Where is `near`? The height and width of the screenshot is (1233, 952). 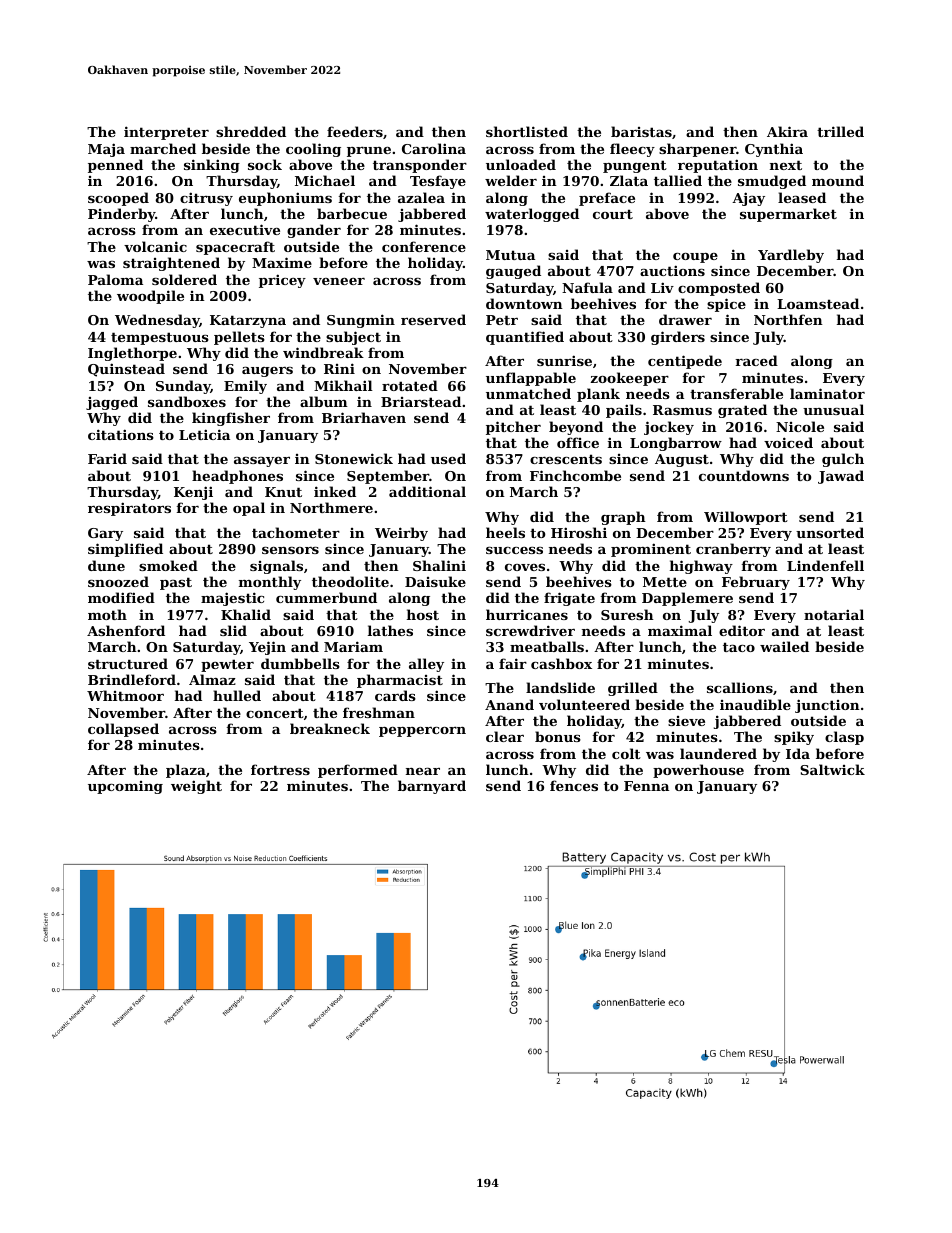
near is located at coordinates (423, 771).
